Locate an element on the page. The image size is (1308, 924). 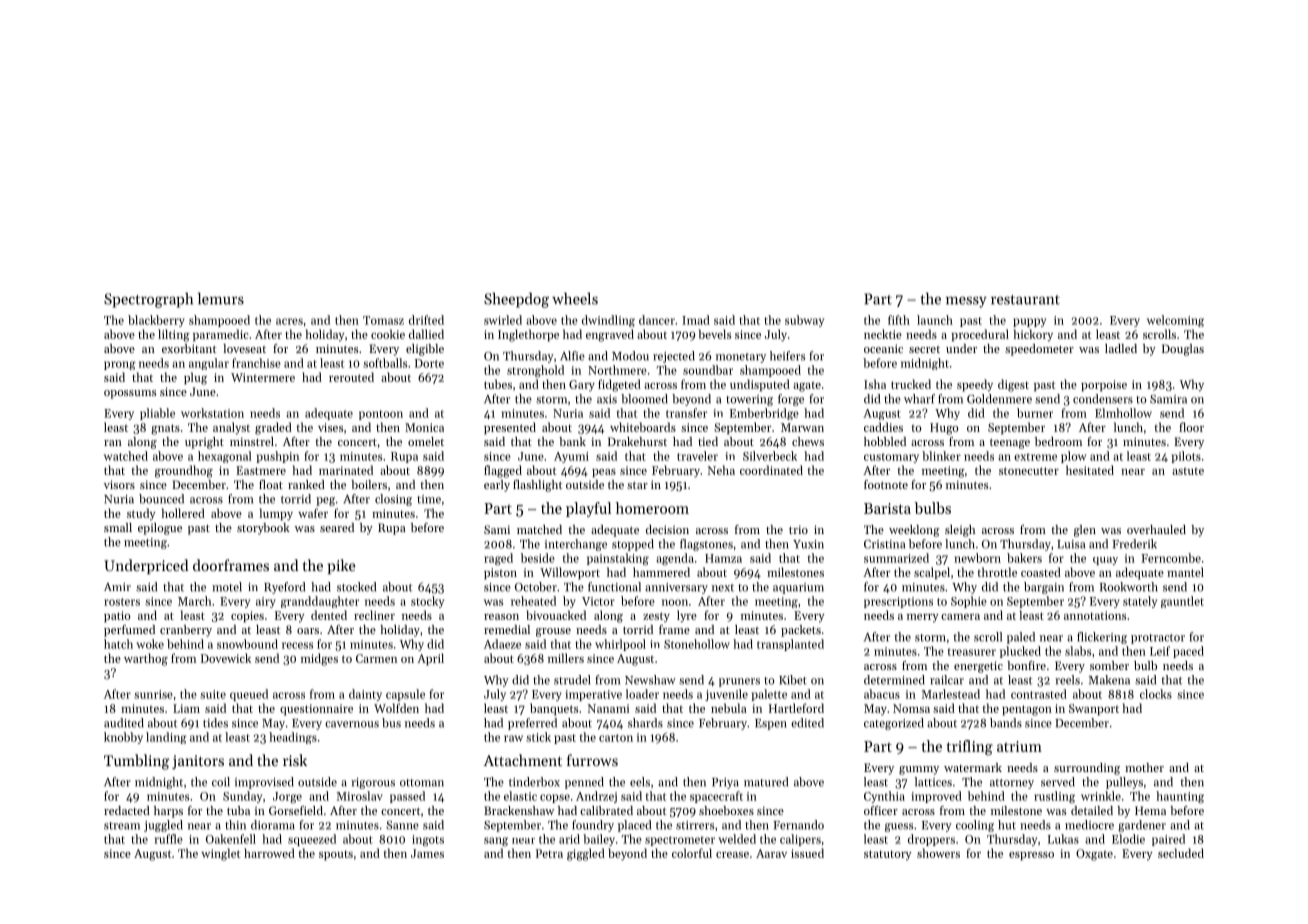
puppy is located at coordinates (1029, 322).
